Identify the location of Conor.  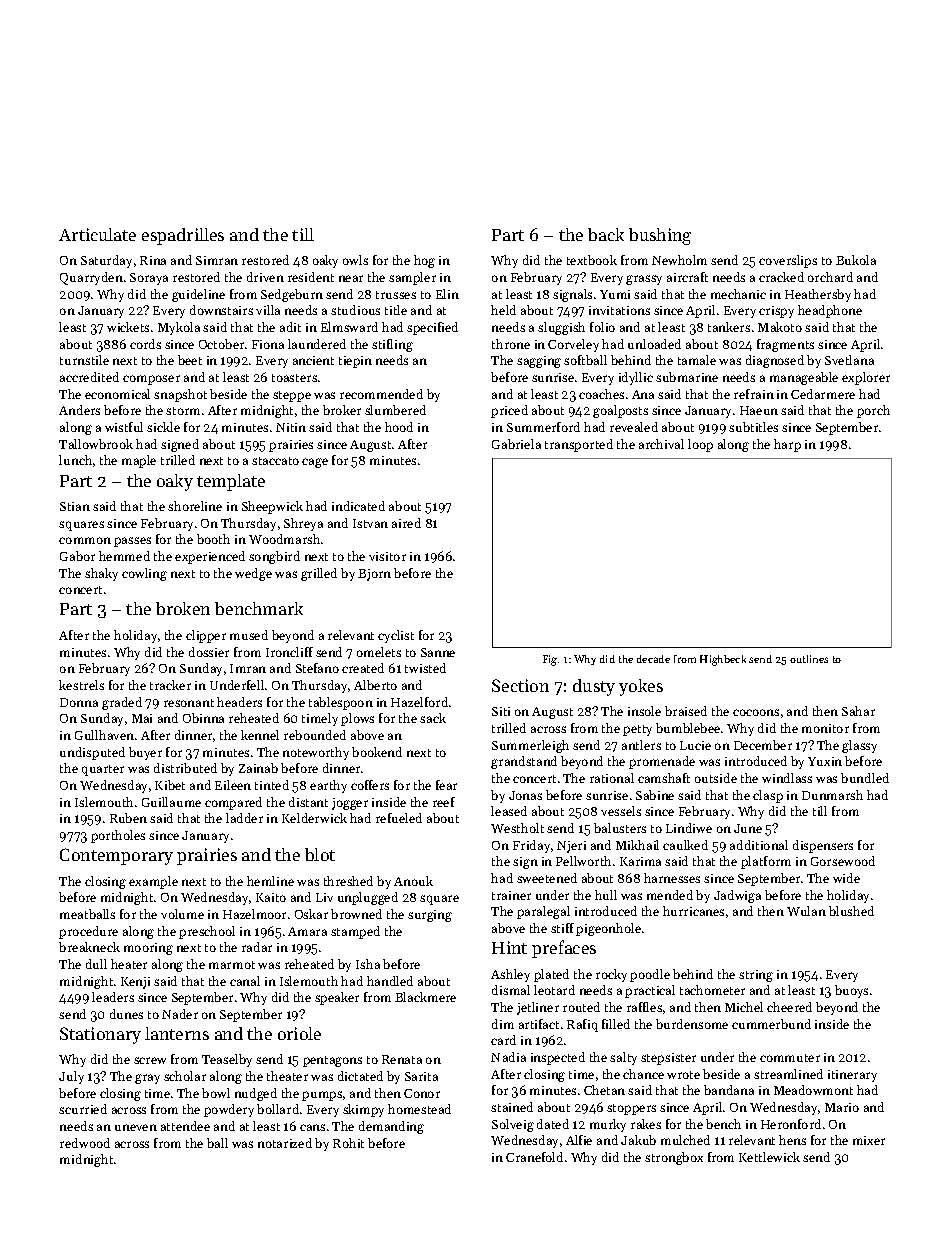
(422, 1093).
